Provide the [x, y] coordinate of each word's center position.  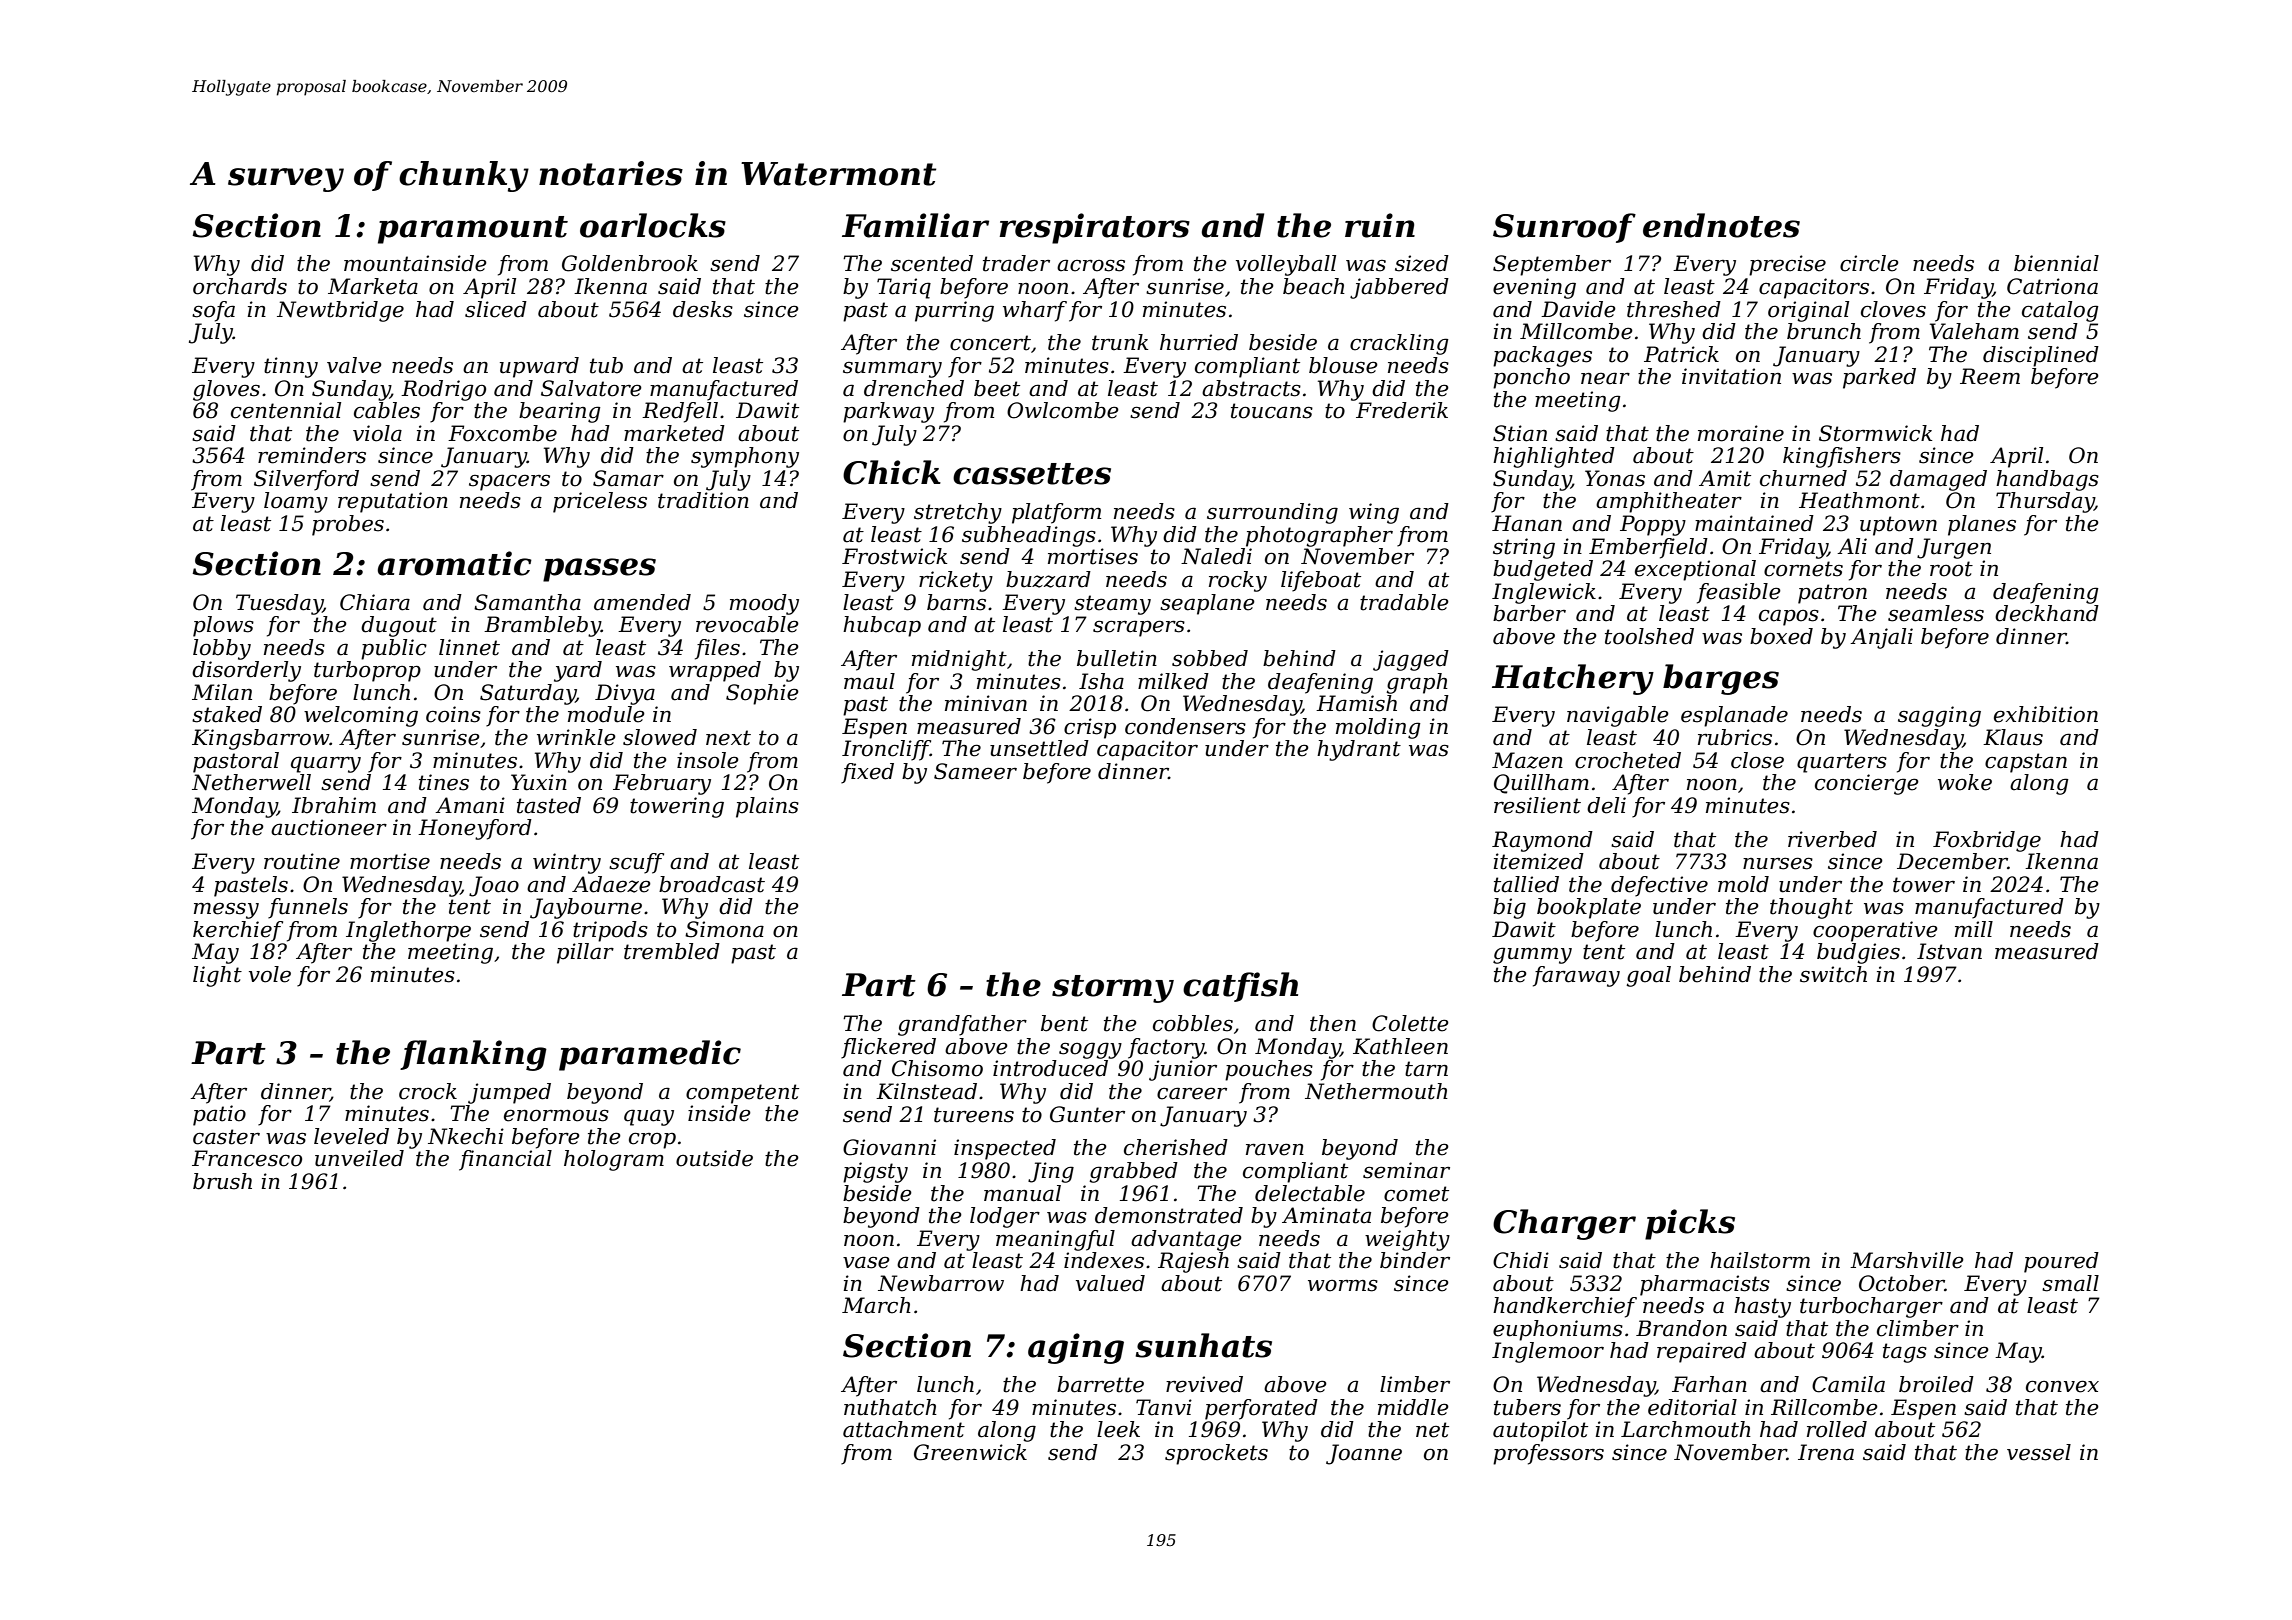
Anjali [1881, 638]
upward [539, 367]
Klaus [2013, 737]
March [876, 1305]
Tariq [904, 288]
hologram [614, 1160]
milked [1173, 681]
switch [1833, 974]
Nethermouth [1376, 1091]
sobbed [1210, 658]
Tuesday [279, 604]
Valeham [1974, 331]
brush [222, 1181]
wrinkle [576, 737]
